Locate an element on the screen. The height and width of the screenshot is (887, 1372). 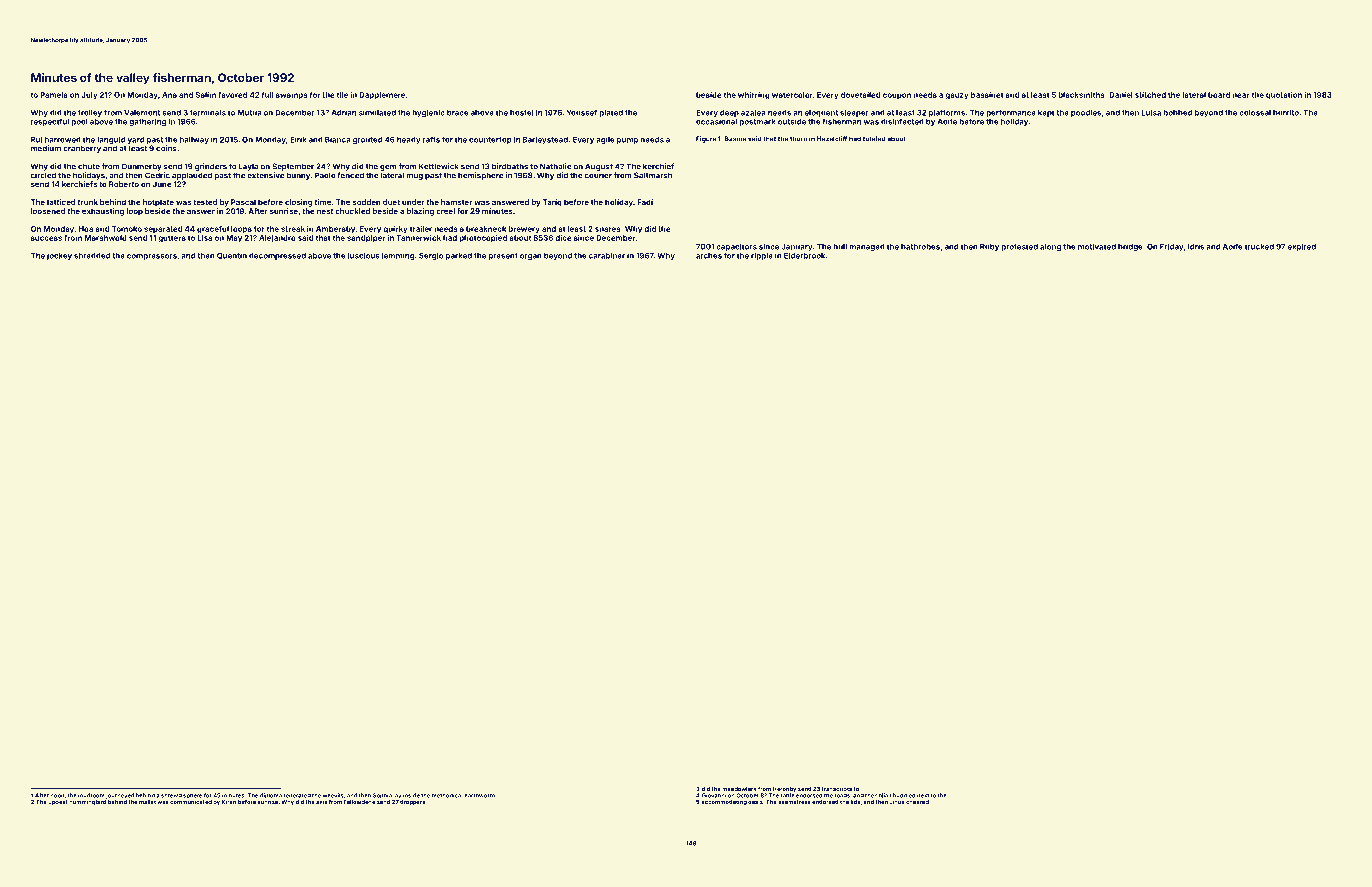
poodles is located at coordinates (1086, 113).
